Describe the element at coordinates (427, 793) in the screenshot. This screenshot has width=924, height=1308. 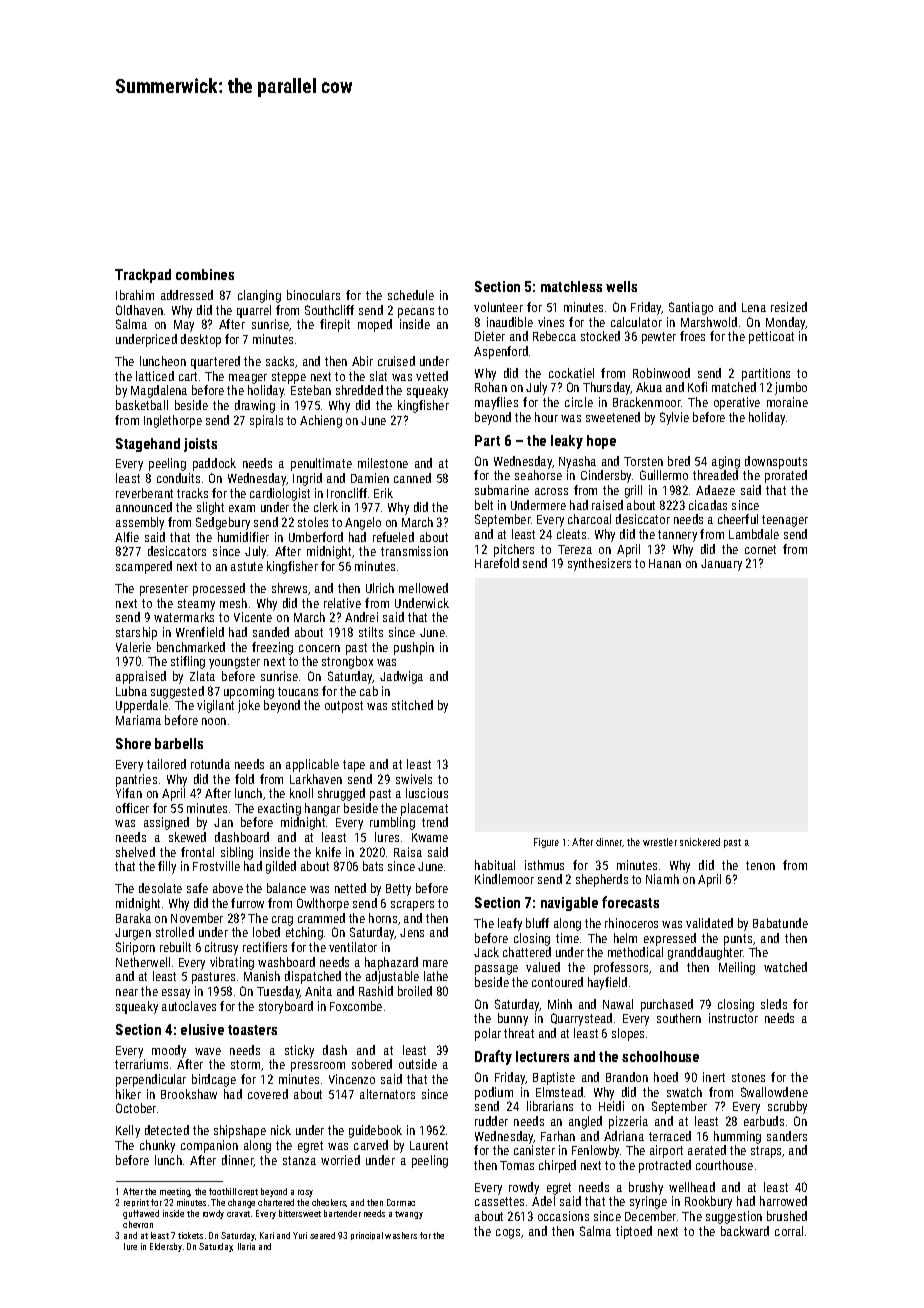
I see `luscious` at that location.
